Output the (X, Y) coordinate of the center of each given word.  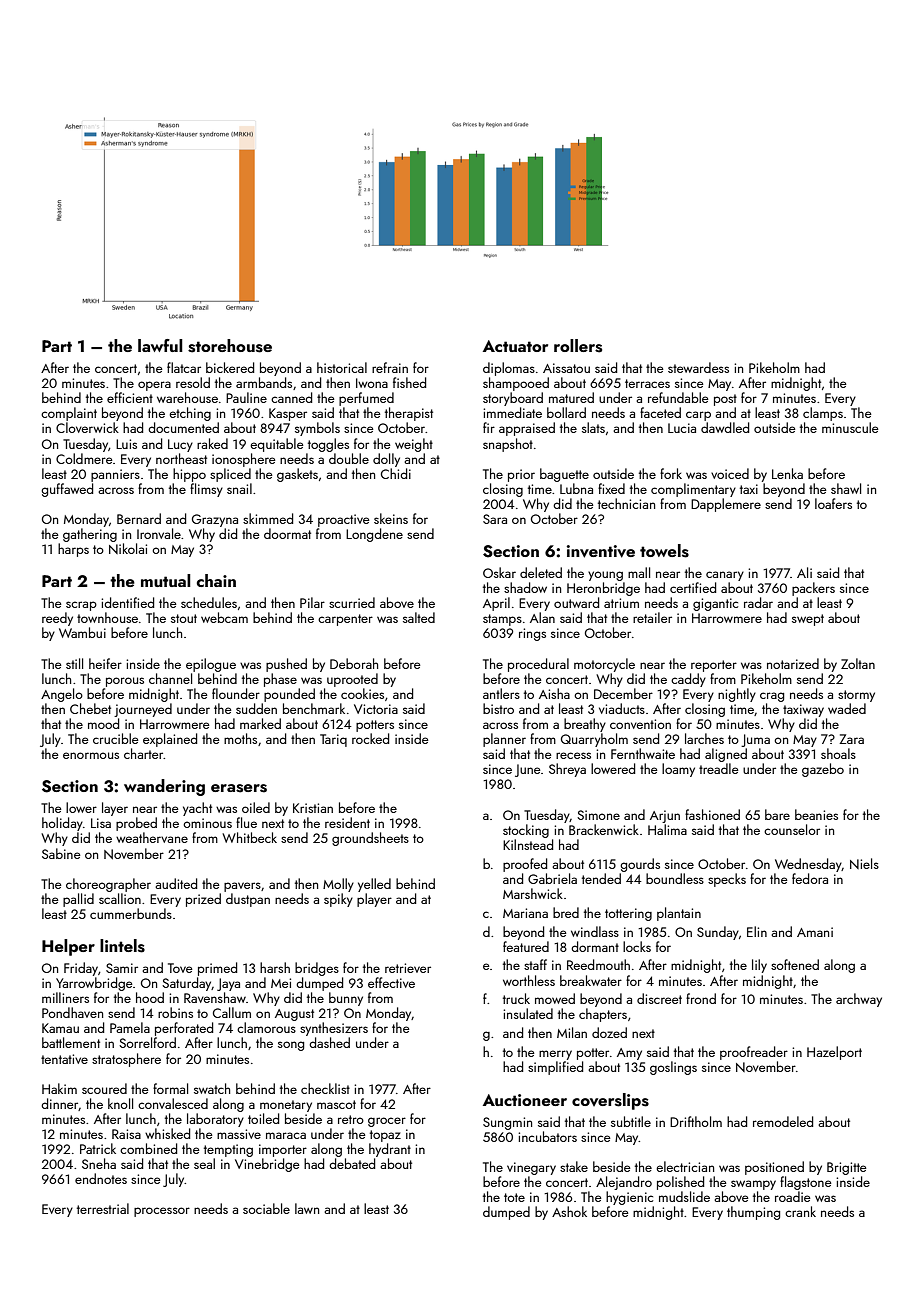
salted (419, 617)
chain (216, 580)
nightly (737, 695)
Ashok (569, 1211)
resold (193, 382)
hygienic (629, 1198)
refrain (390, 367)
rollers (578, 346)
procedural (538, 665)
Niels (864, 863)
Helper (68, 947)
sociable (266, 1208)
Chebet (90, 708)
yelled (374, 885)
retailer (652, 617)
